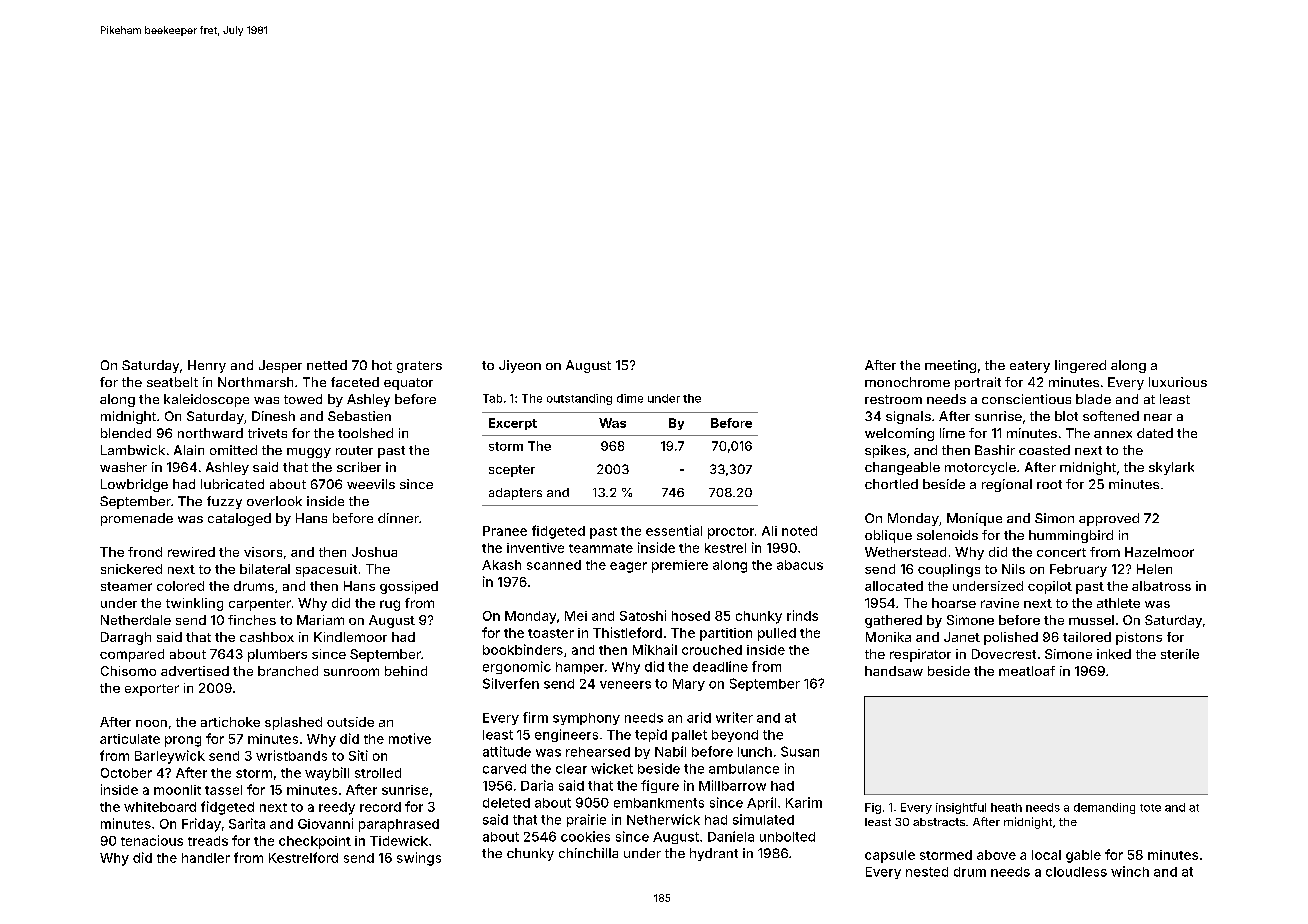  What do you see at coordinates (207, 366) in the screenshot?
I see `Henry` at bounding box center [207, 366].
